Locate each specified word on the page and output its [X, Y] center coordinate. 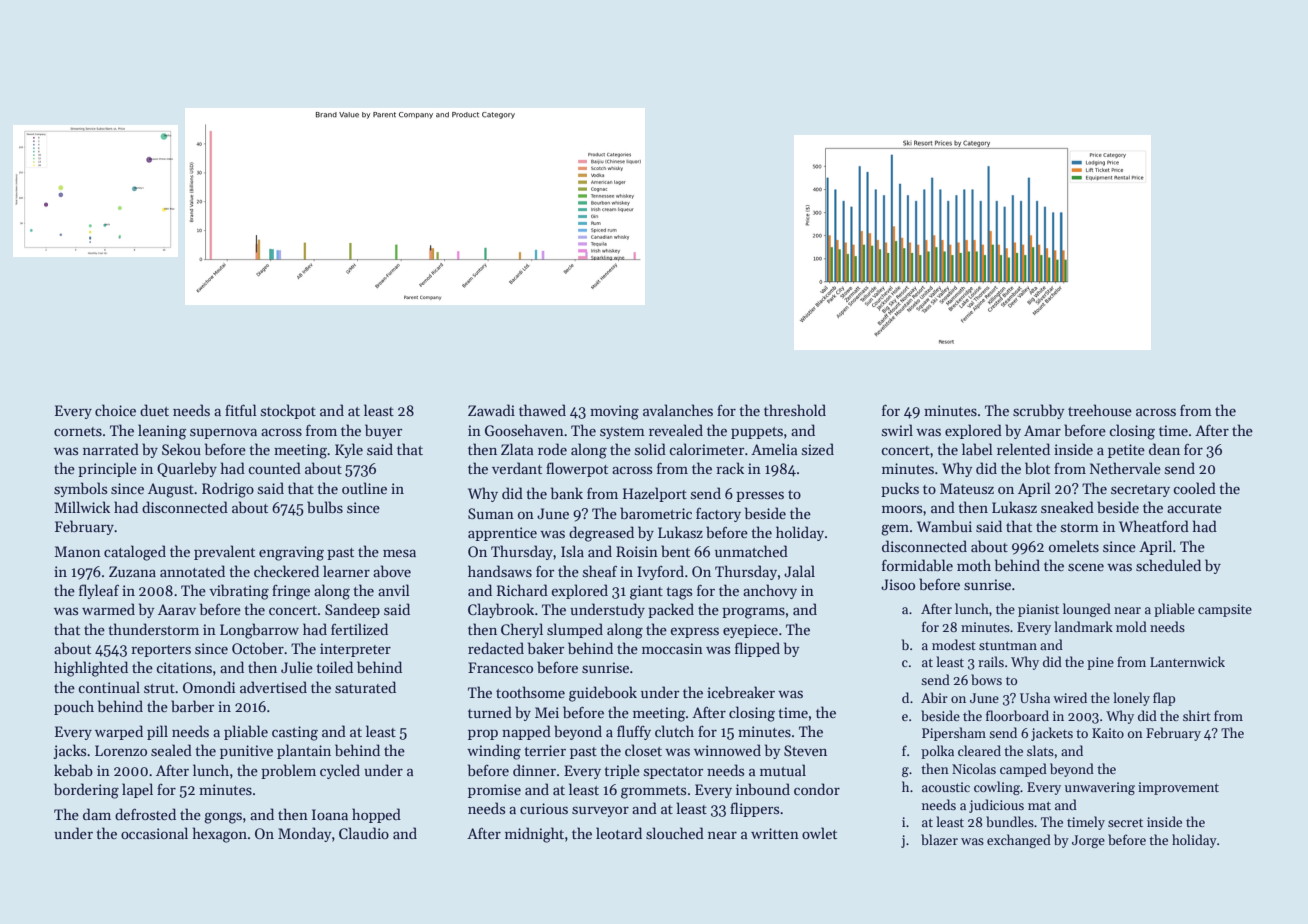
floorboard [1017, 715]
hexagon [220, 835]
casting [295, 733]
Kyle [349, 450]
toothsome [530, 692]
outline [364, 488]
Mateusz [967, 488]
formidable [917, 565]
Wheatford [1154, 526]
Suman [491, 513]
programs [753, 613]
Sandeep [352, 610]
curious [544, 808]
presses [760, 496]
